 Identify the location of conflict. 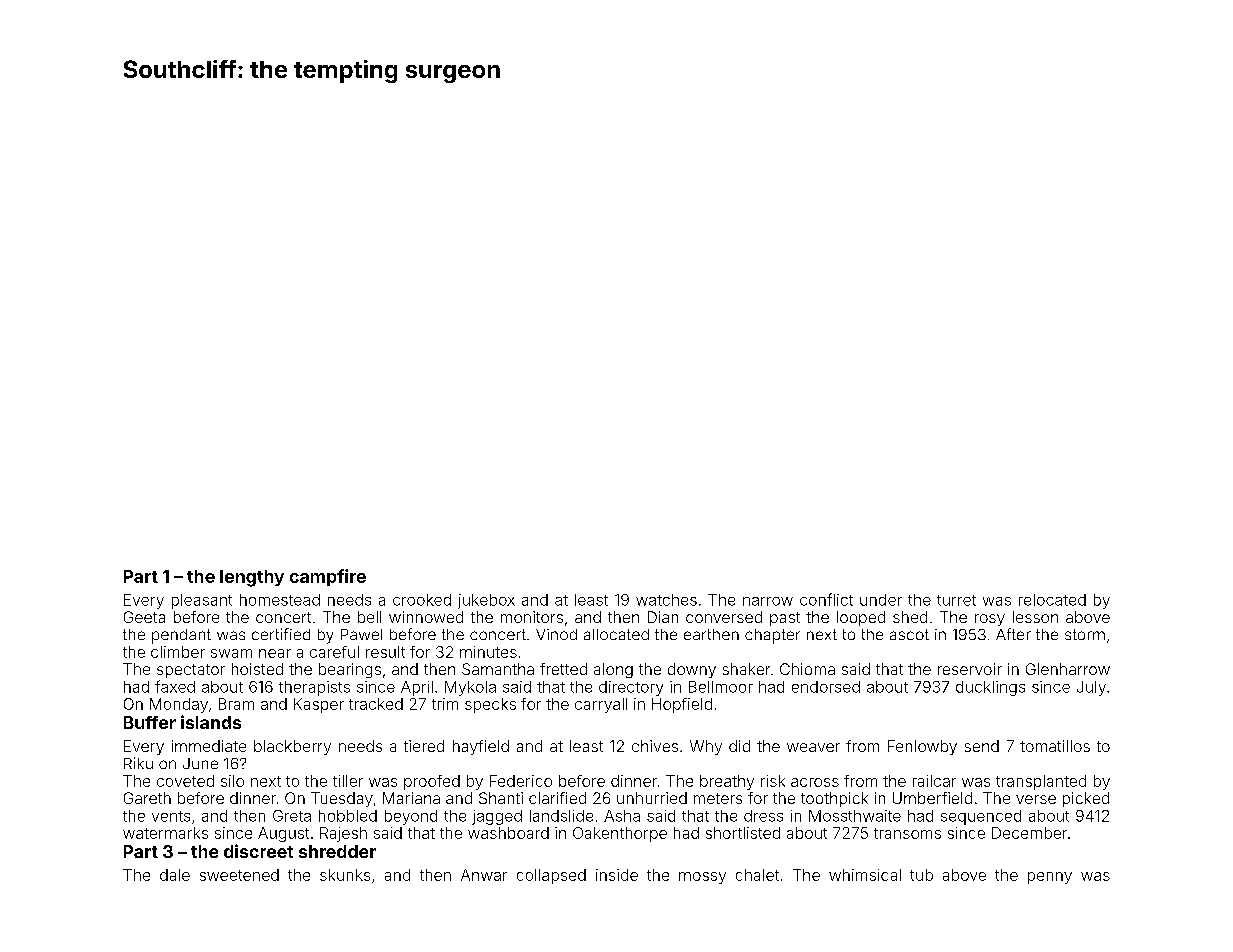
(826, 599).
